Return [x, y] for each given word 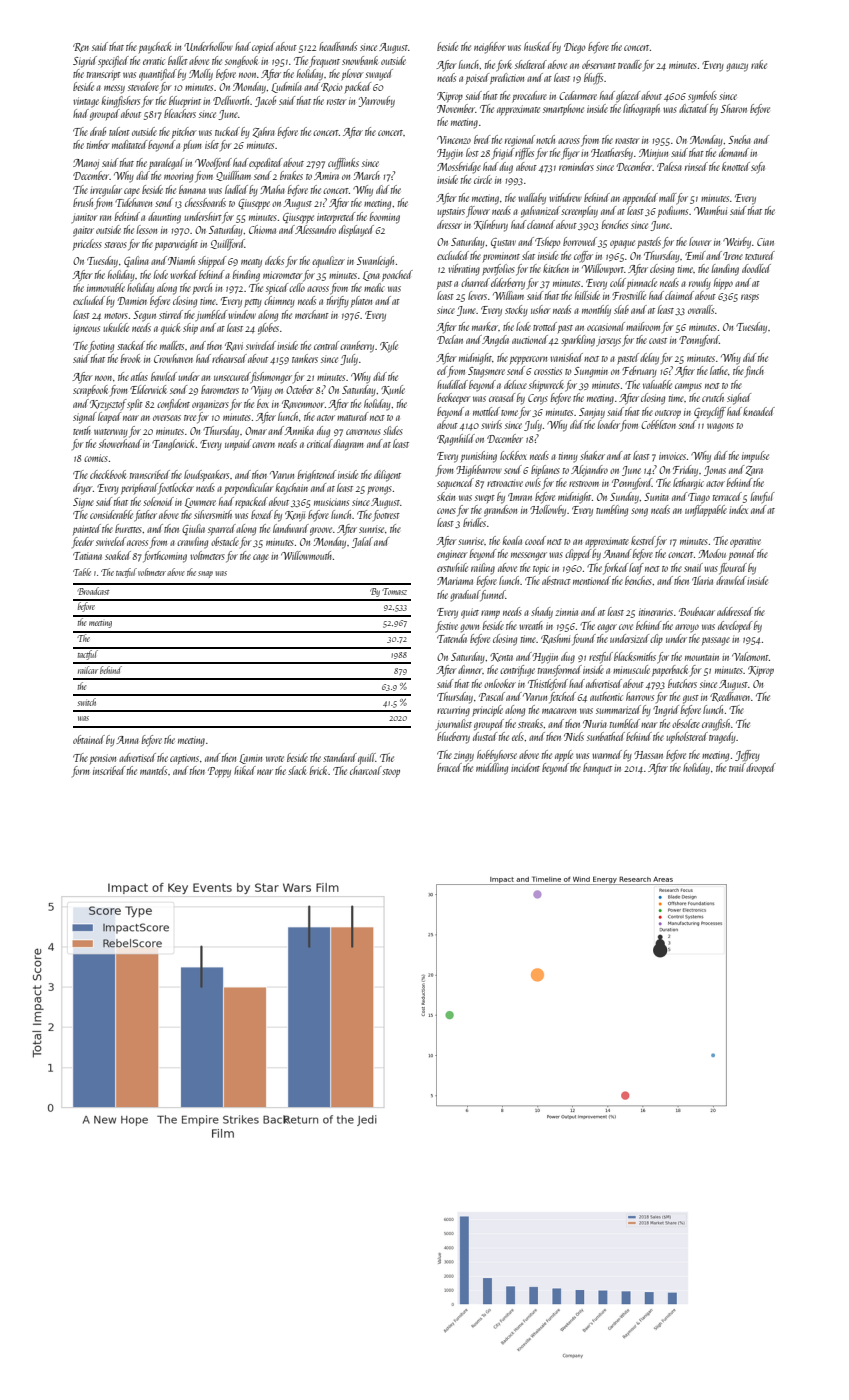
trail [737, 767]
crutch [713, 397]
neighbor [490, 48]
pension [103, 759]
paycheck [155, 48]
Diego [574, 48]
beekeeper [453, 398]
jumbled [211, 315]
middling [492, 769]
